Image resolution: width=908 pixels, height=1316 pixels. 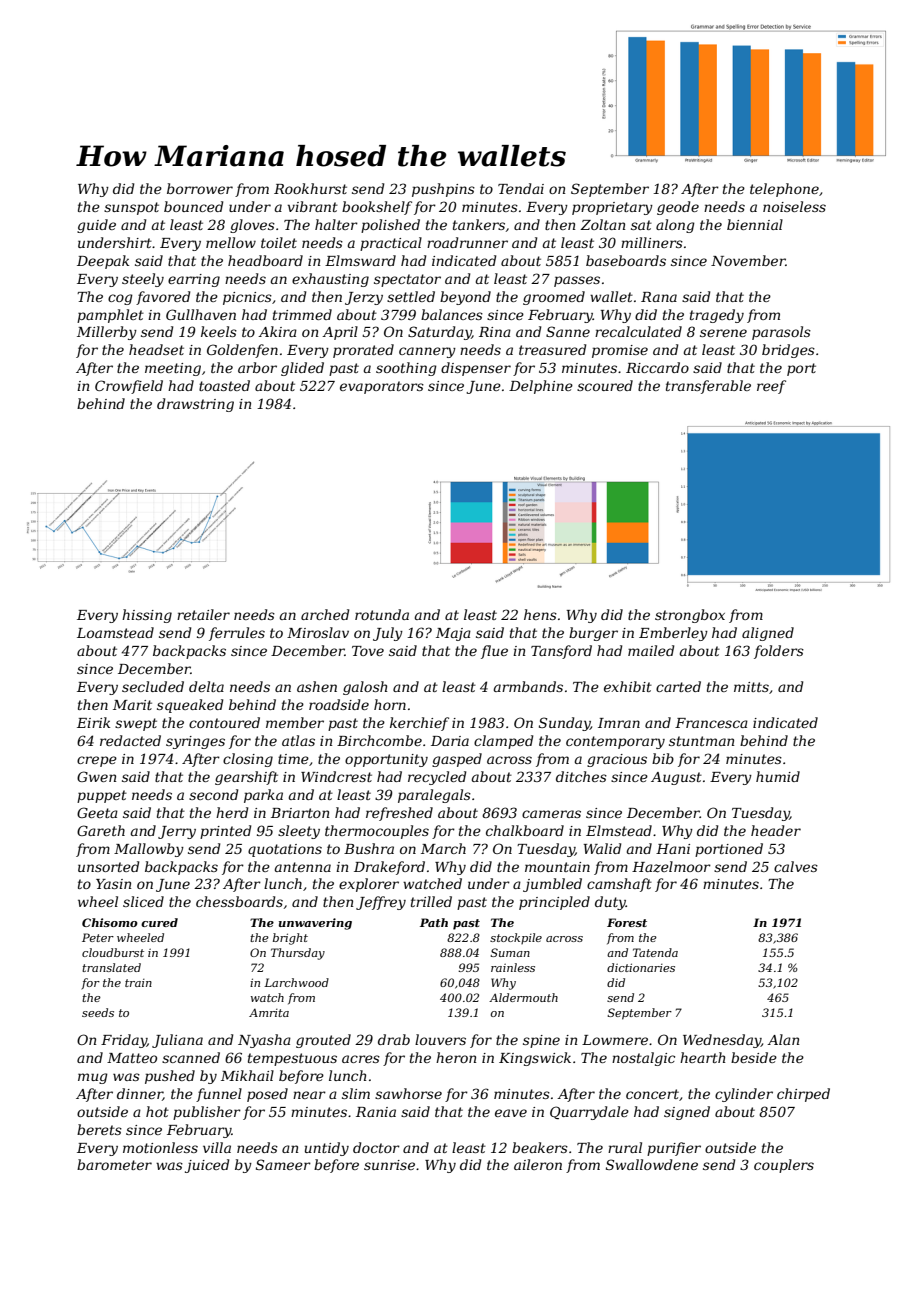 I want to click on barometer, so click(x=114, y=1164).
